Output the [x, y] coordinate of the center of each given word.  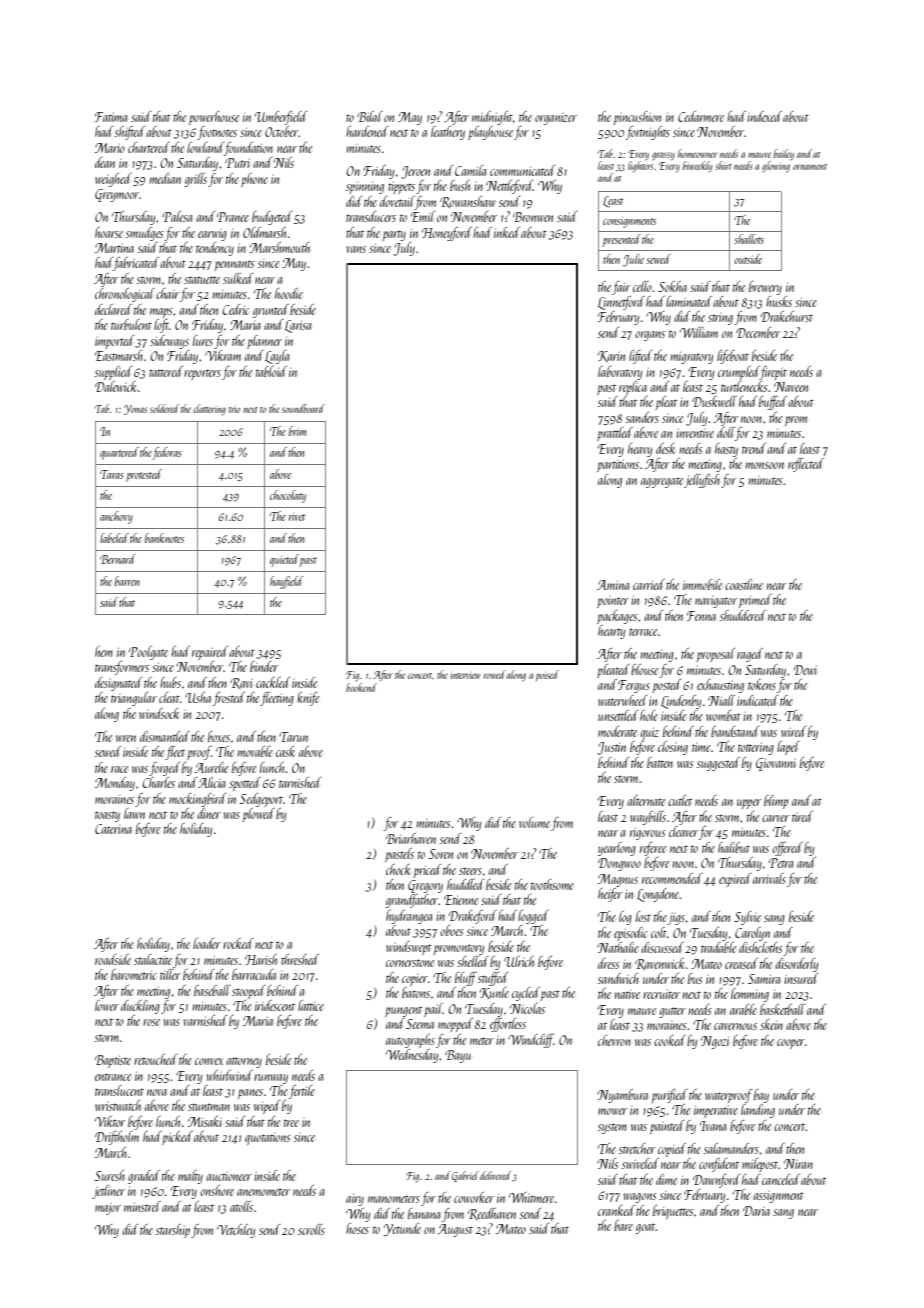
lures [203, 340]
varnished [205, 1020]
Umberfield [281, 118]
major [108, 1209]
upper [749, 804]
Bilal [370, 116]
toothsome [552, 884]
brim [297, 431]
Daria [756, 1211]
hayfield [286, 582]
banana [424, 1213]
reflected [806, 465]
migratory [691, 358]
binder [264, 666]
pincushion [637, 118]
